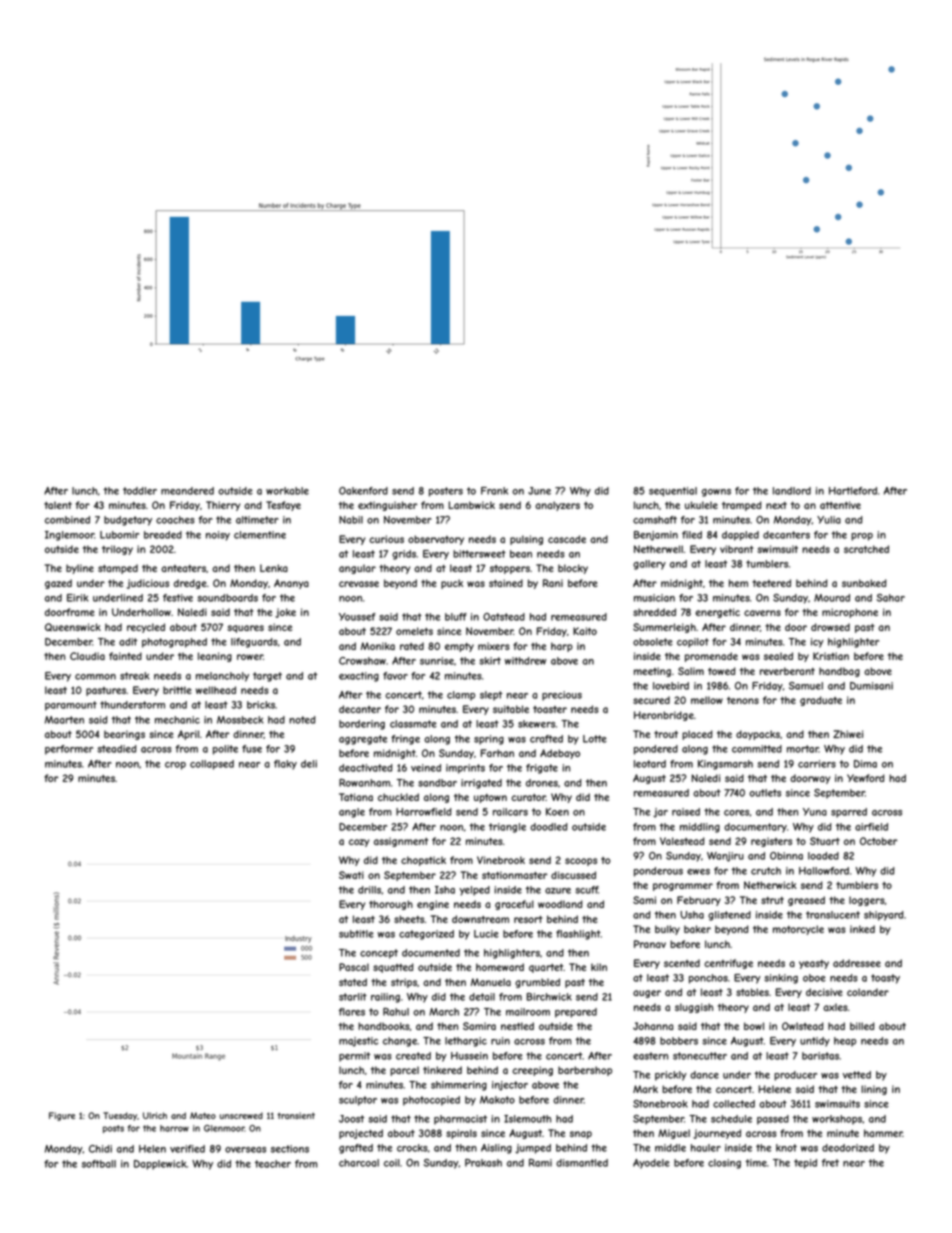 This image has height=1233, width=952. I want to click on transient, so click(296, 1115).
